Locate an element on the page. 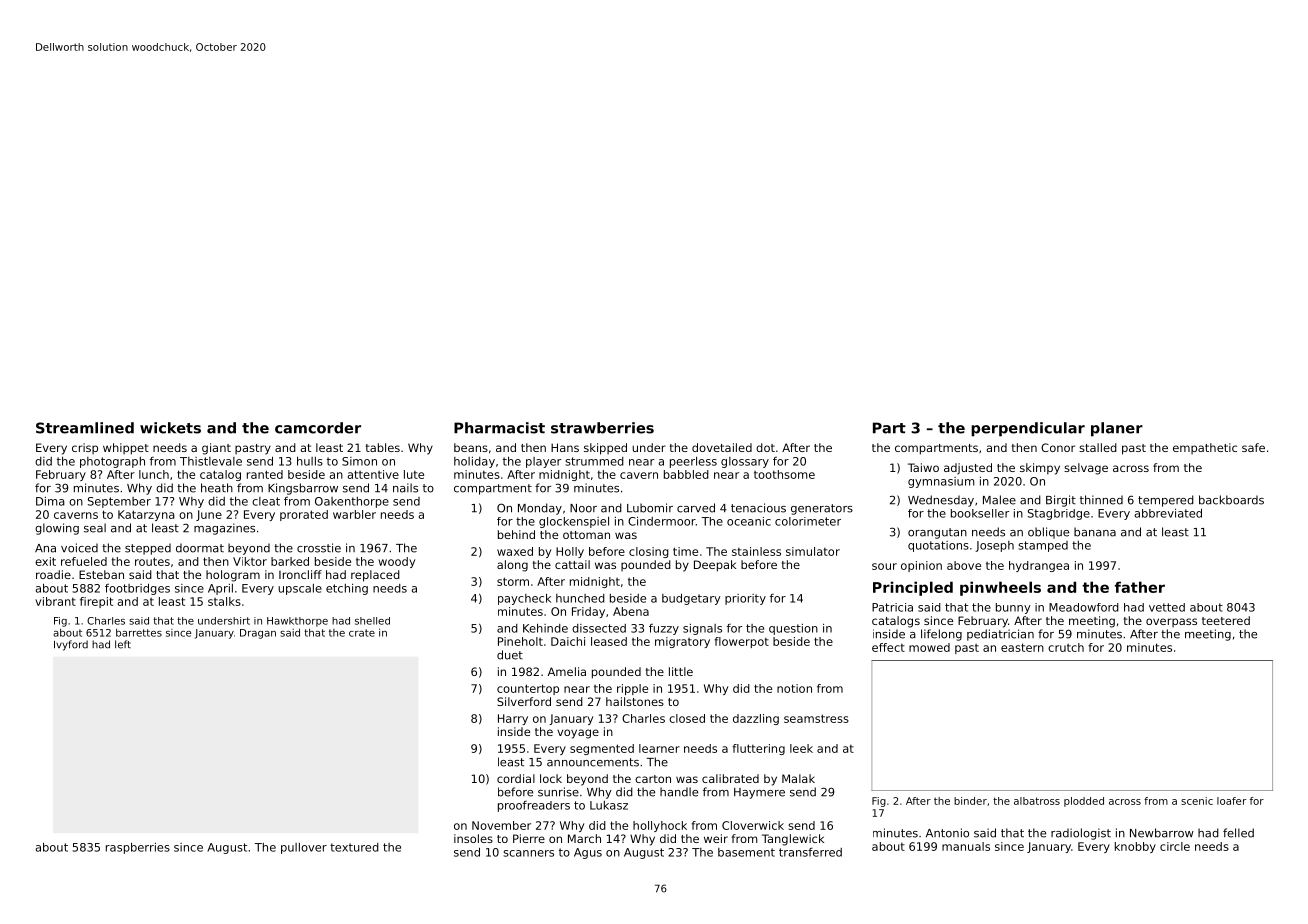  strawberries is located at coordinates (602, 428).
